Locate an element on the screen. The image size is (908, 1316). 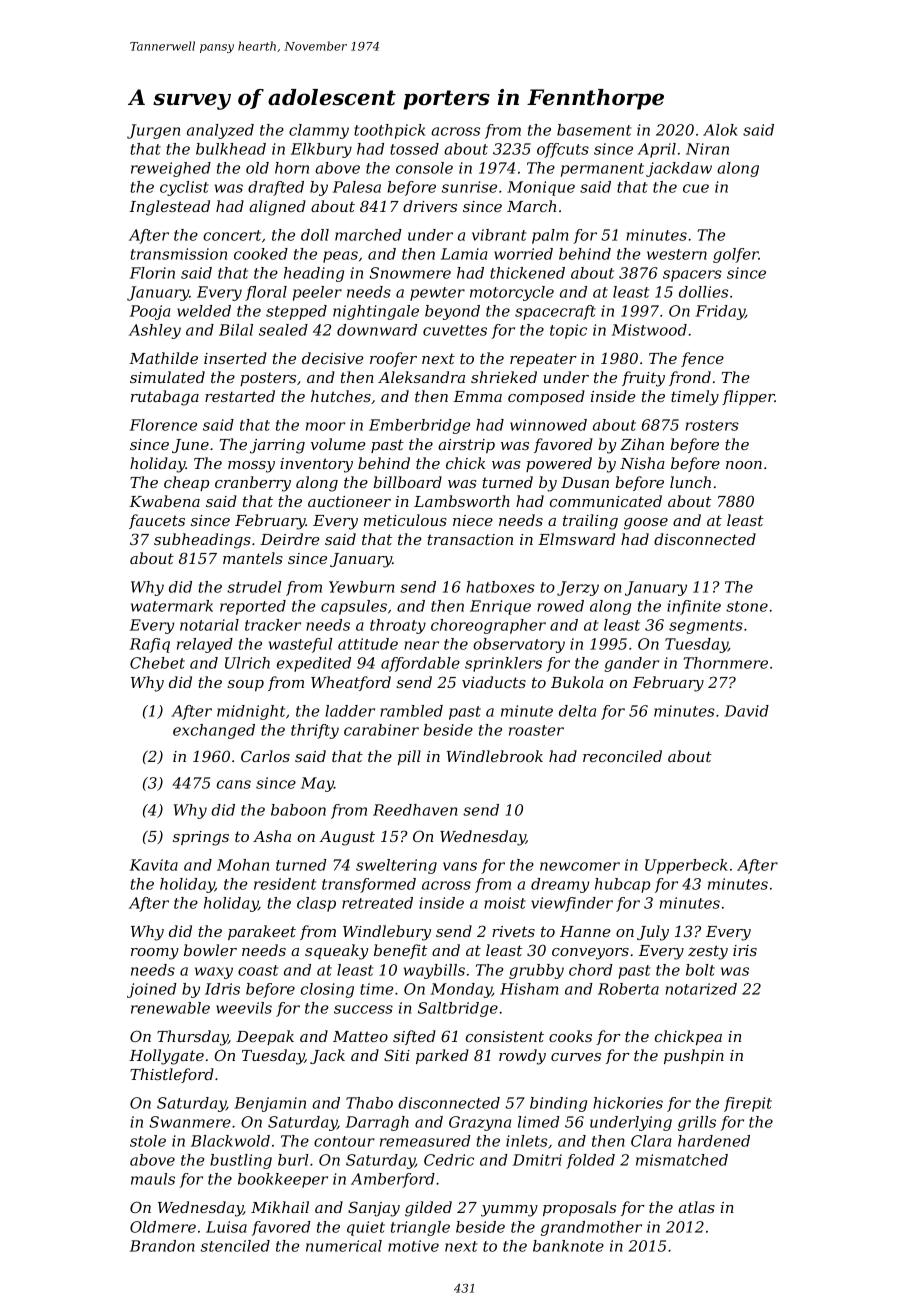
lunch is located at coordinates (690, 482).
